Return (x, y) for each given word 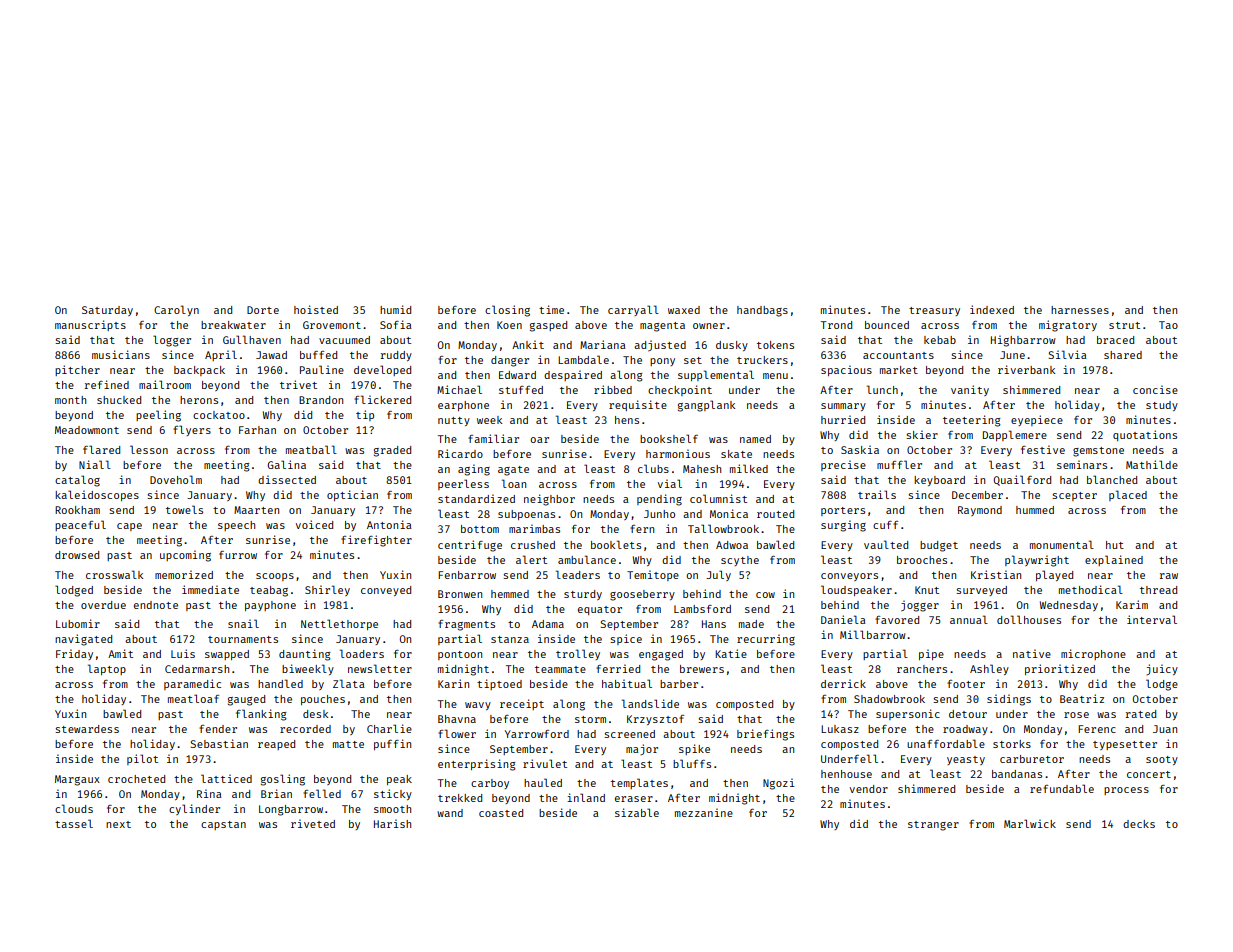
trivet (298, 384)
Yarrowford (537, 734)
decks (1139, 824)
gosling (283, 780)
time (551, 309)
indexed (992, 309)
